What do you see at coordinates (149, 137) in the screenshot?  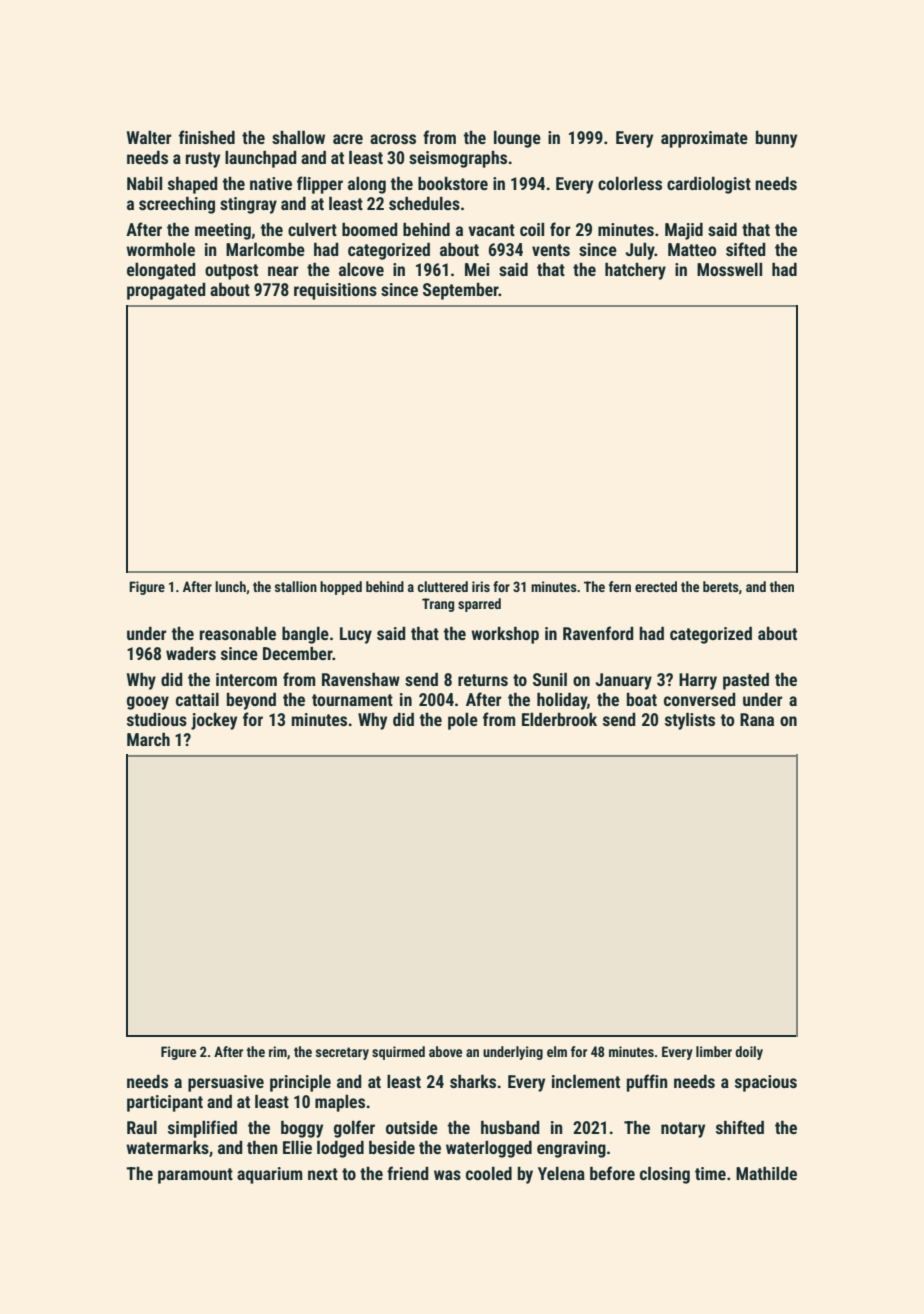 I see `Walter` at bounding box center [149, 137].
